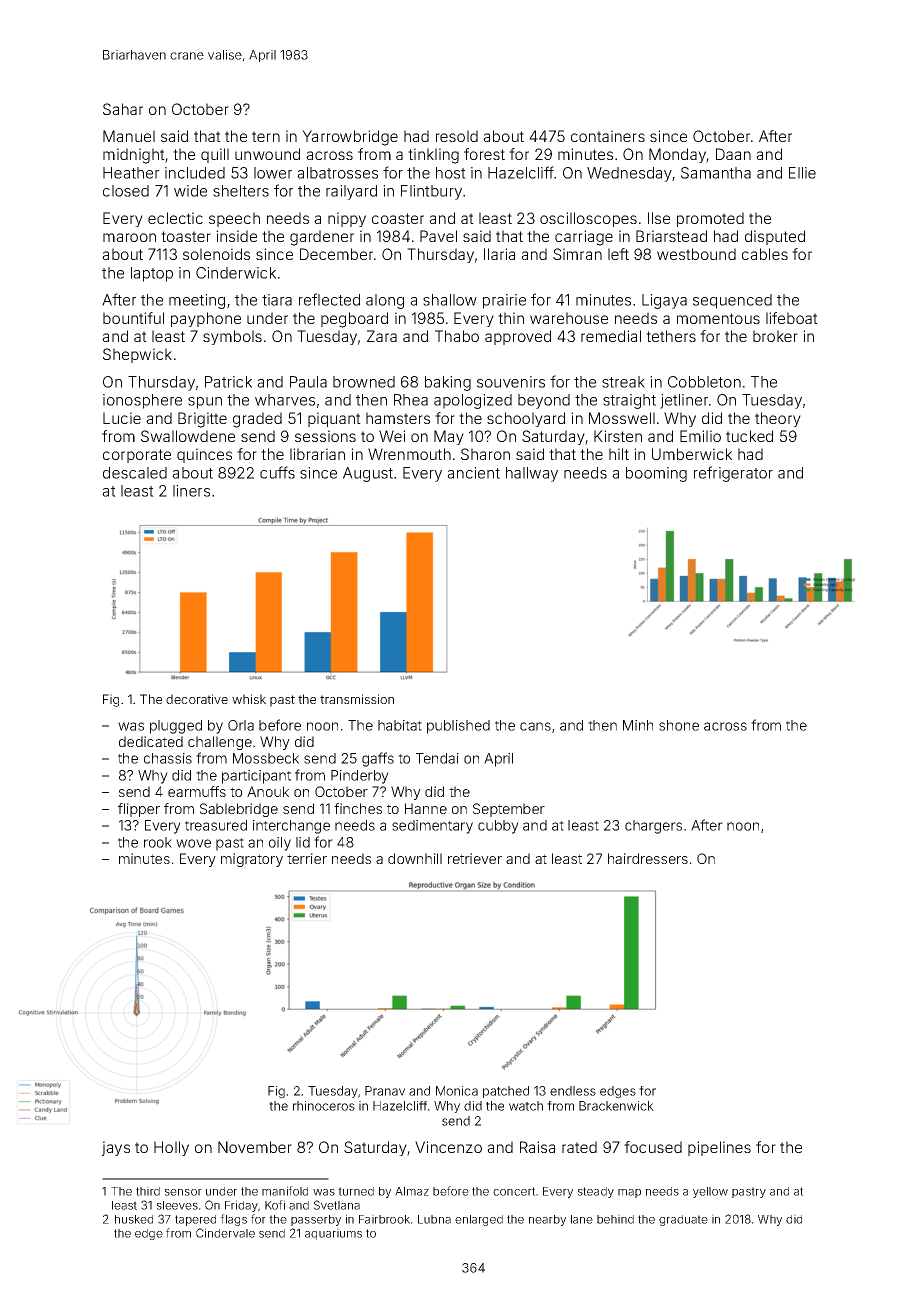 This document has width=924, height=1308. What do you see at coordinates (526, 419) in the document?
I see `schoolyard` at bounding box center [526, 419].
